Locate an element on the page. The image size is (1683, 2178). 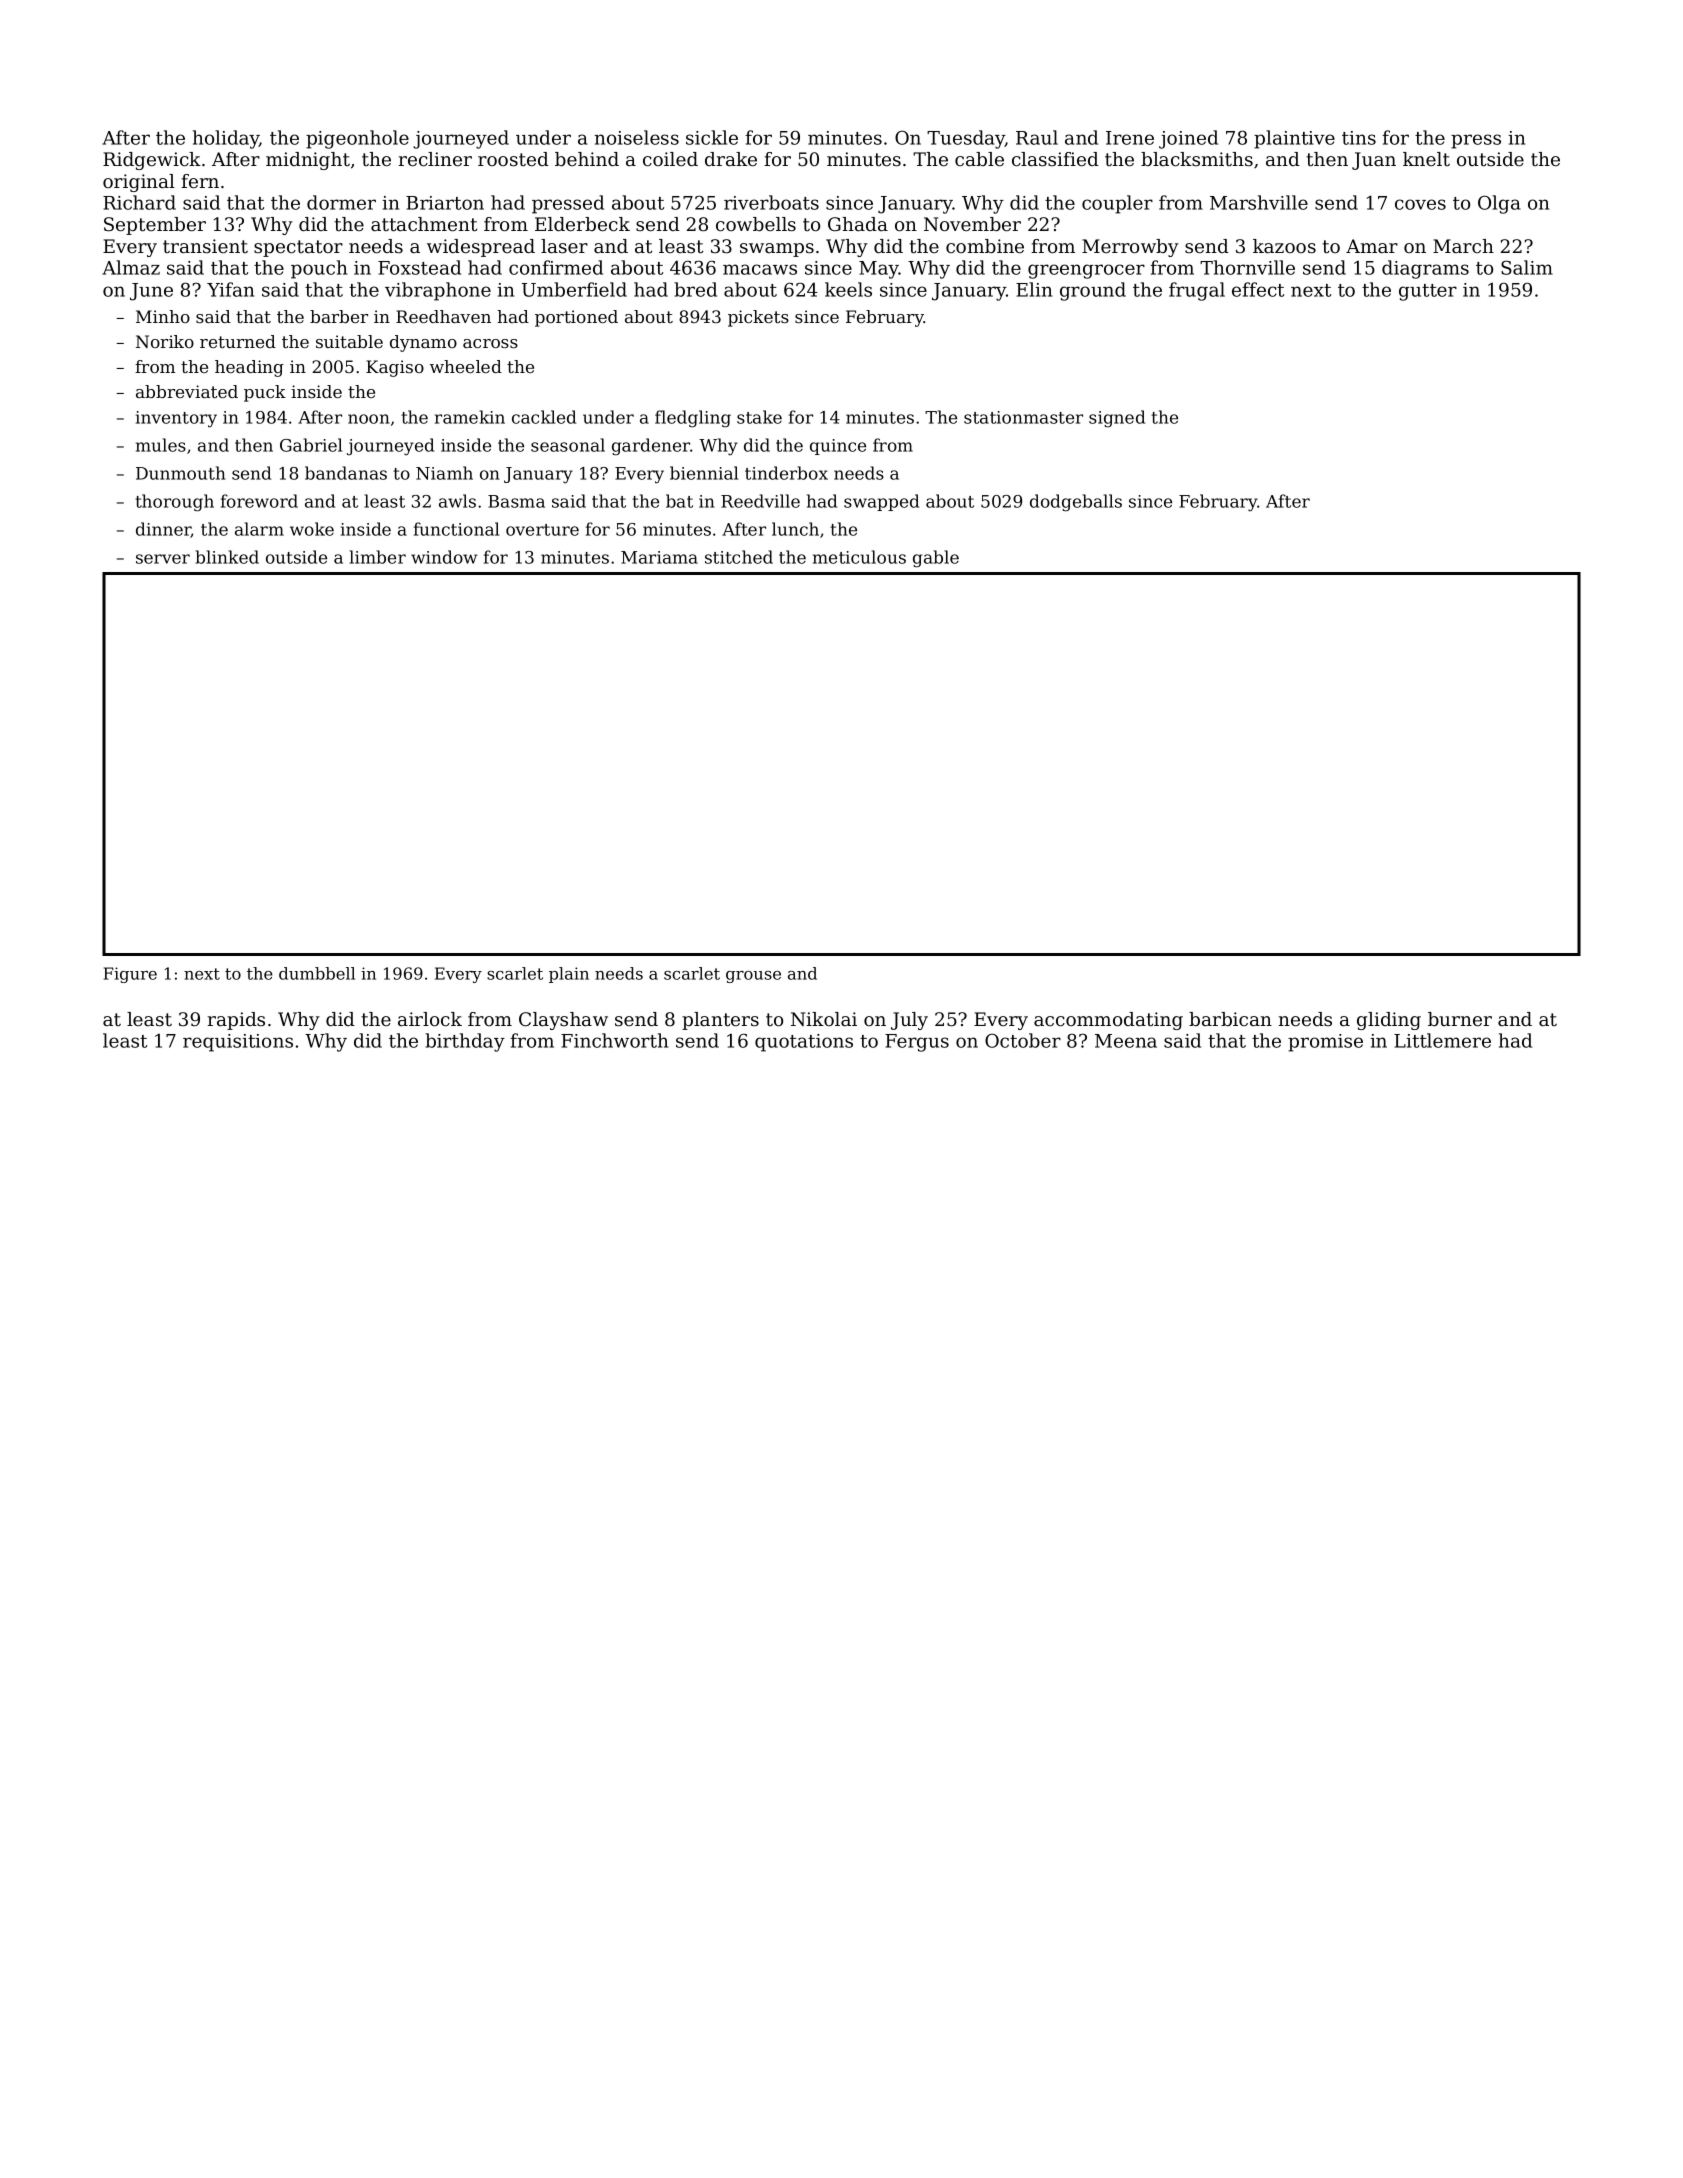
mules is located at coordinates (161, 445).
